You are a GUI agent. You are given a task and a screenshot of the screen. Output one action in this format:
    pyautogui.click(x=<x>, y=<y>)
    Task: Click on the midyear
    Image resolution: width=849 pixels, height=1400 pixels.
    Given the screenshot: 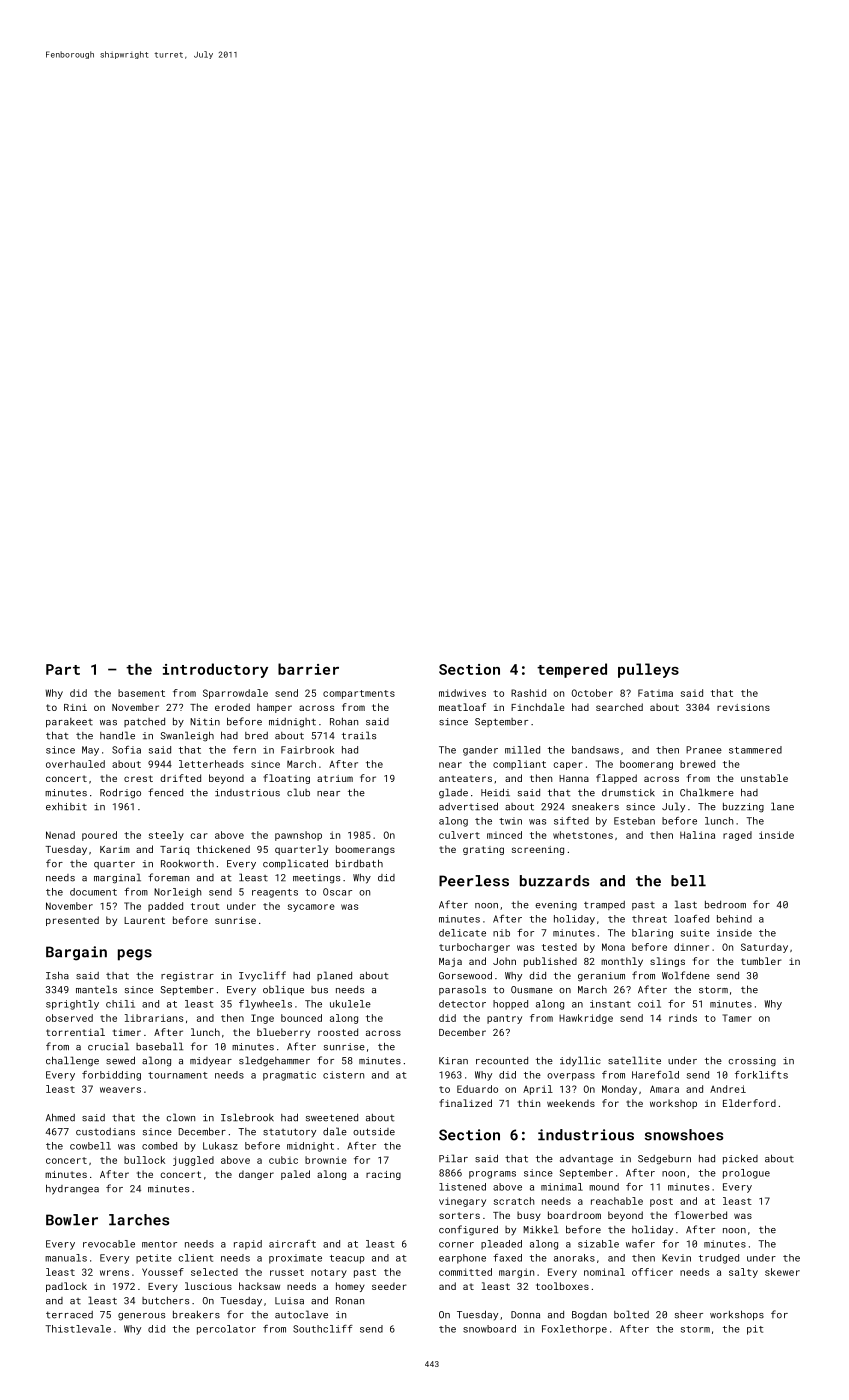 What is the action you would take?
    pyautogui.click(x=211, y=1062)
